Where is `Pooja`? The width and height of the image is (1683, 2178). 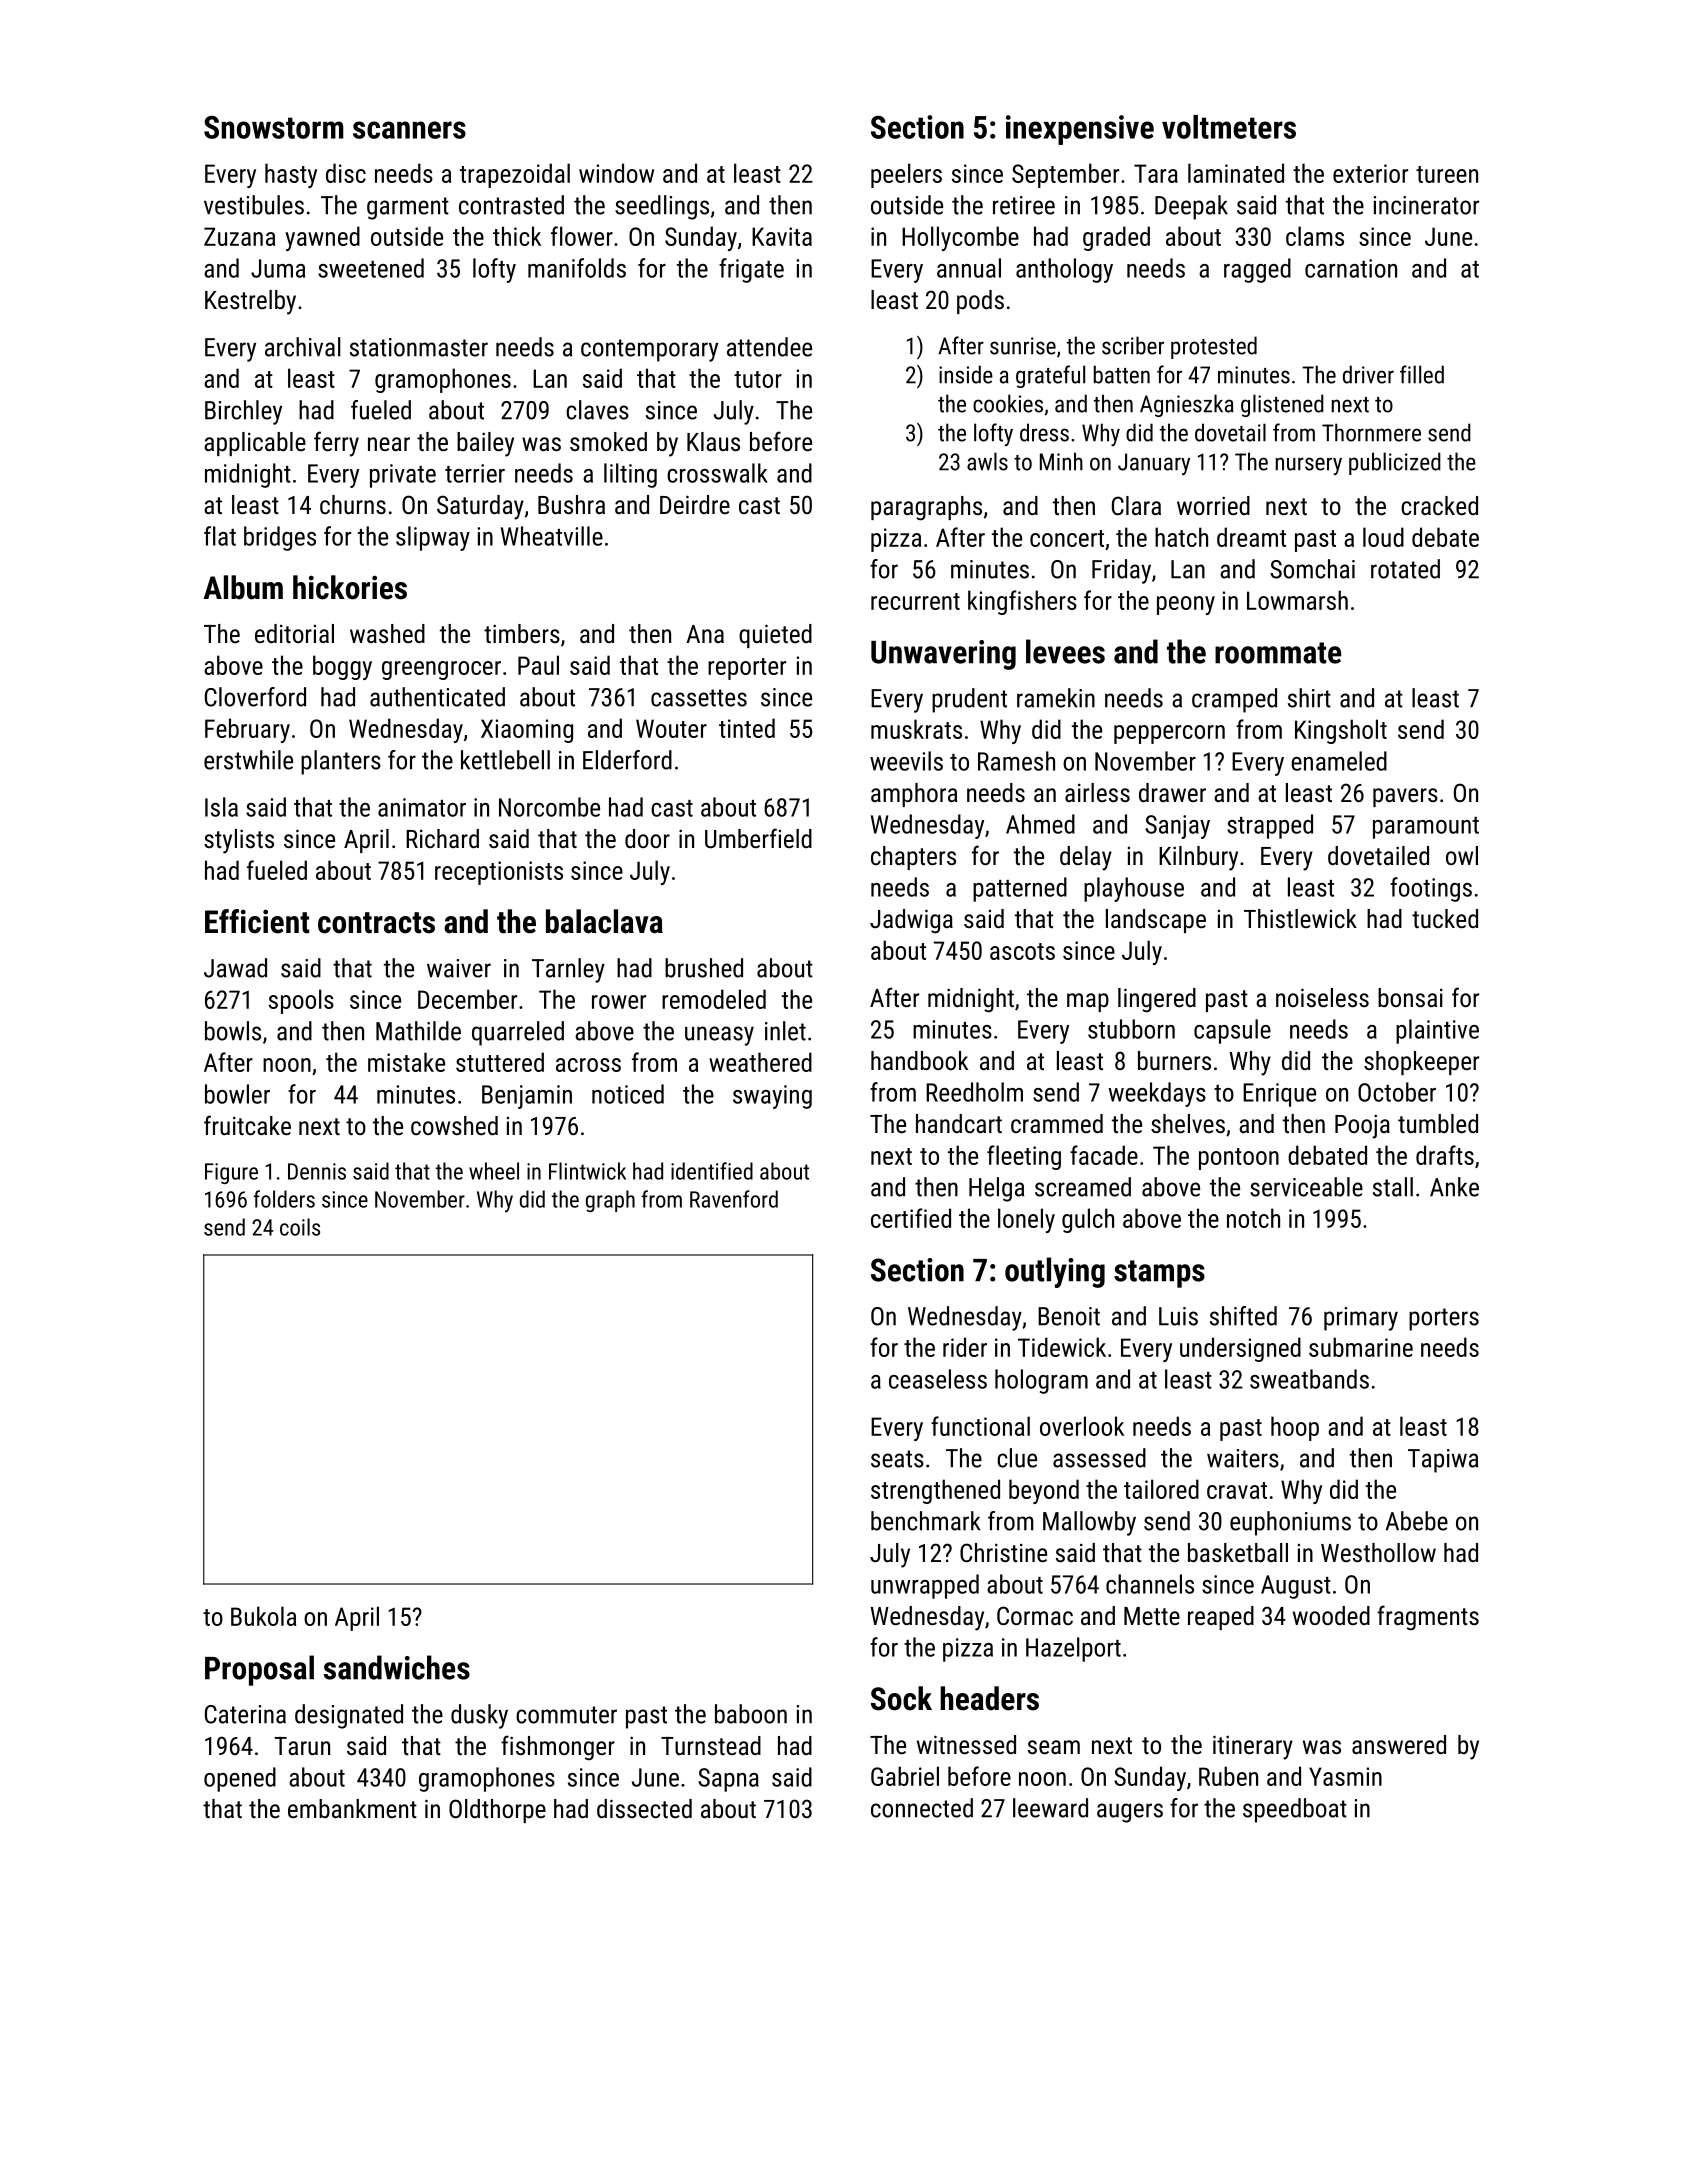 Pooja is located at coordinates (1362, 1126).
